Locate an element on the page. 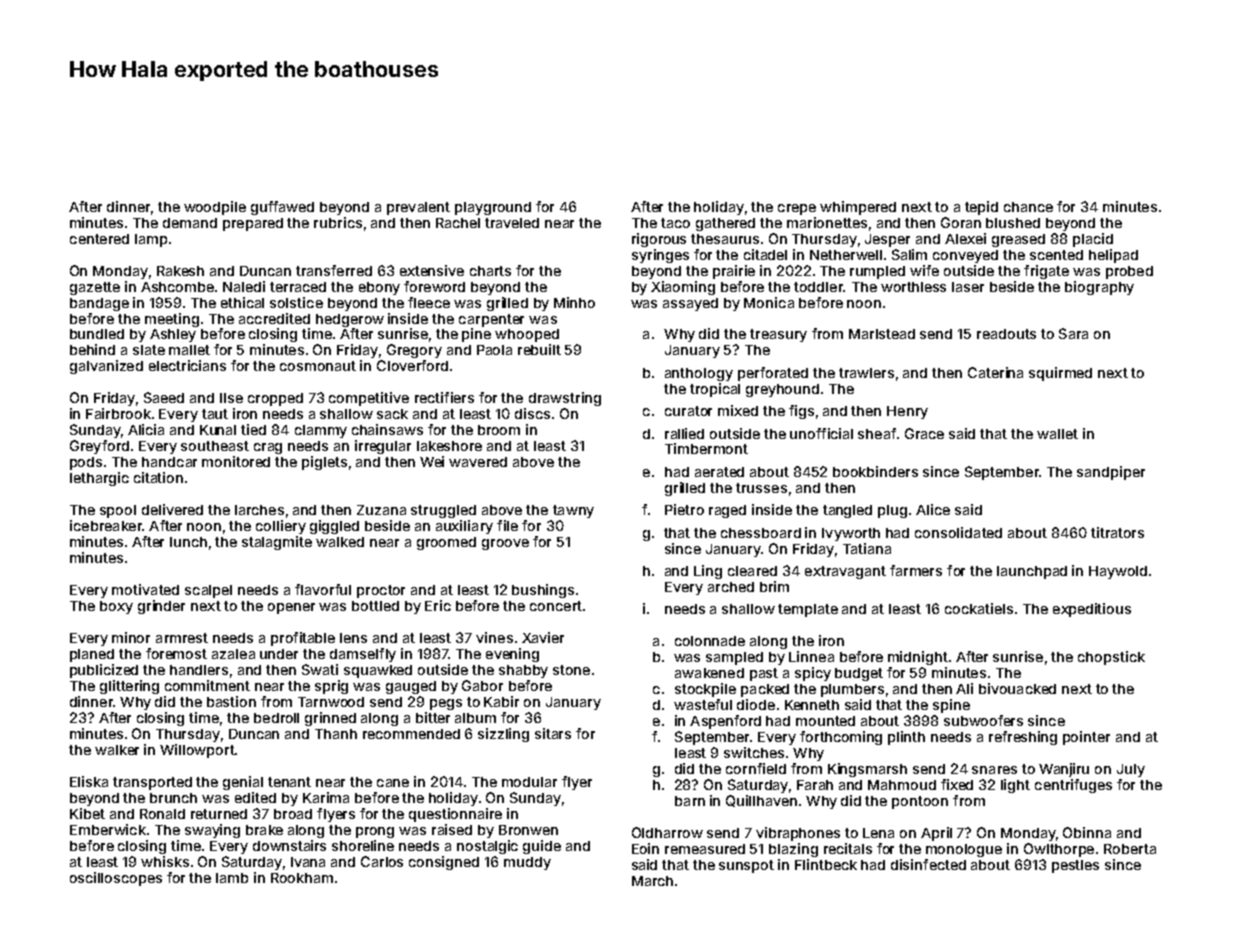 The height and width of the image is (952, 1233). Naledi is located at coordinates (244, 286).
